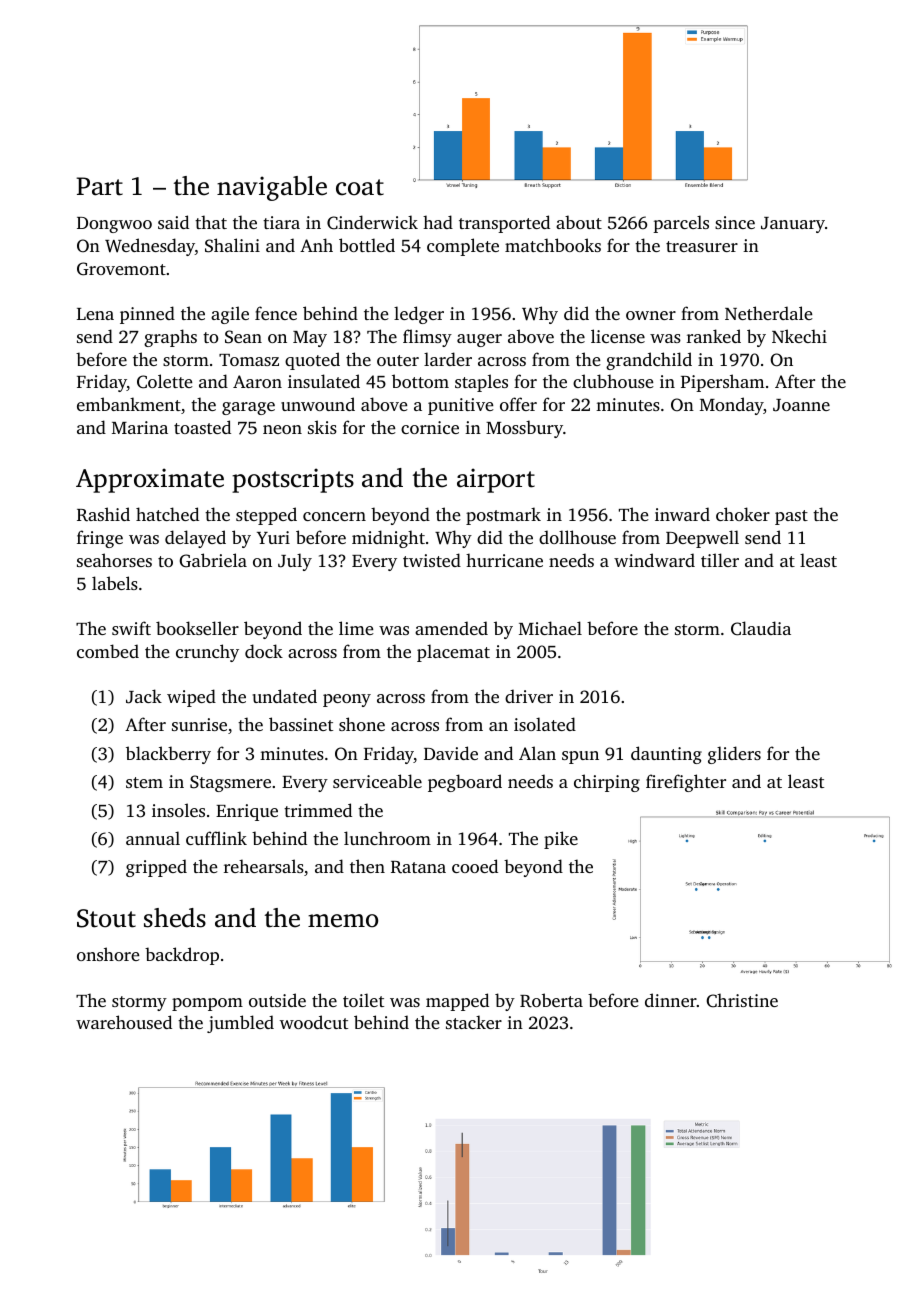 Image resolution: width=924 pixels, height=1311 pixels. I want to click on pike, so click(561, 840).
